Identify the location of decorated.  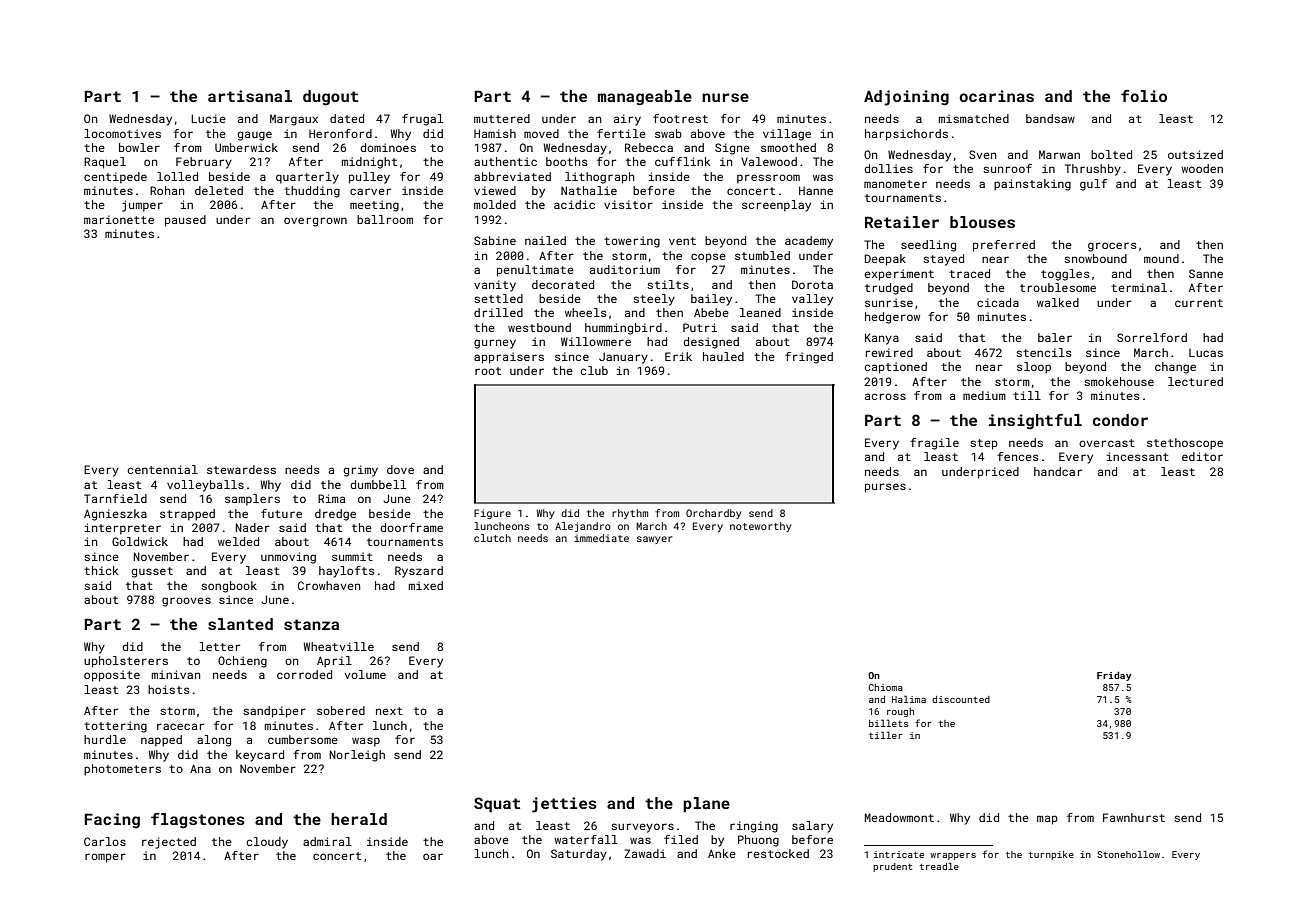
(563, 284).
